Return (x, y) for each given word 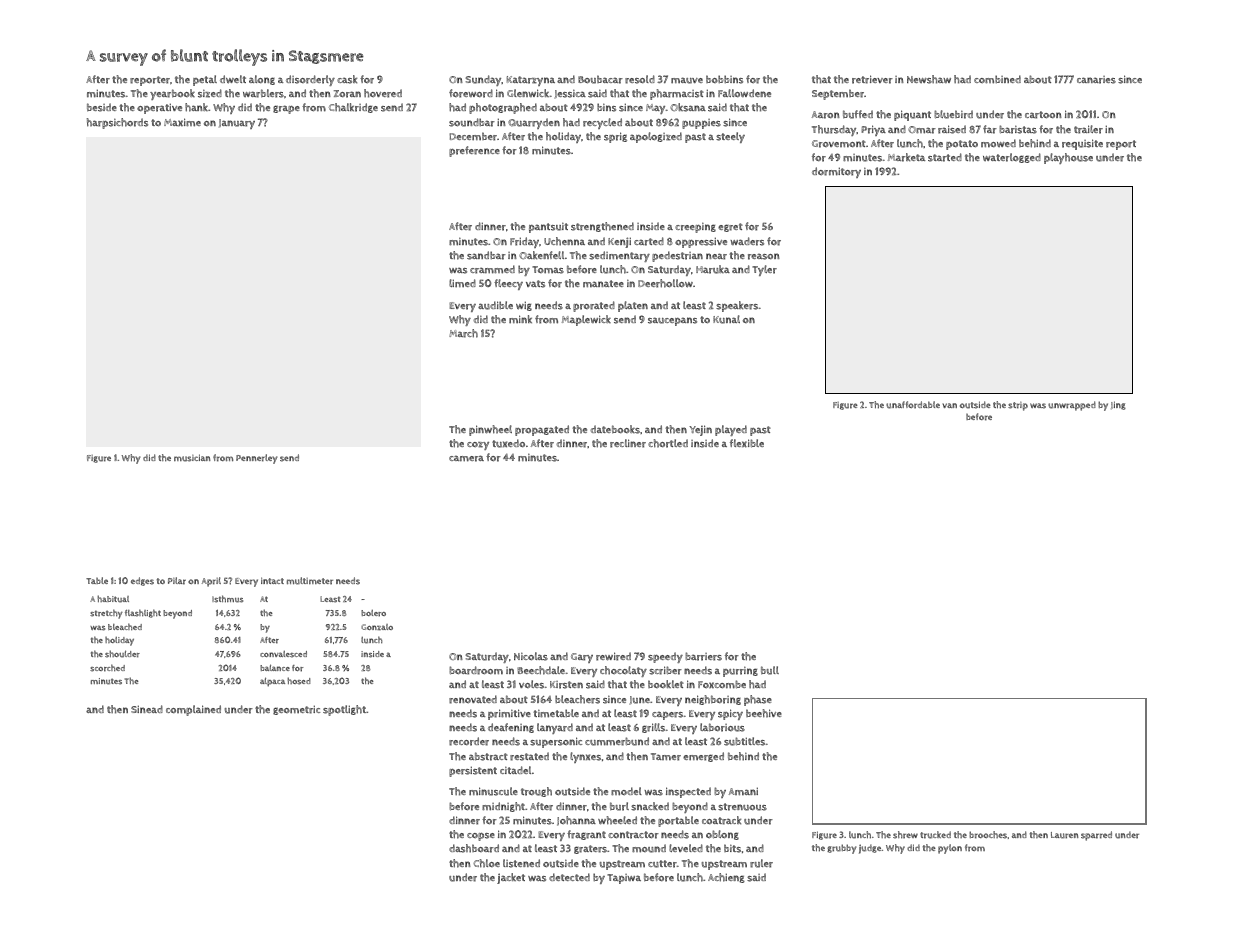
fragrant (586, 835)
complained (193, 710)
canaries (1096, 80)
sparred (1096, 836)
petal (205, 80)
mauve (687, 80)
